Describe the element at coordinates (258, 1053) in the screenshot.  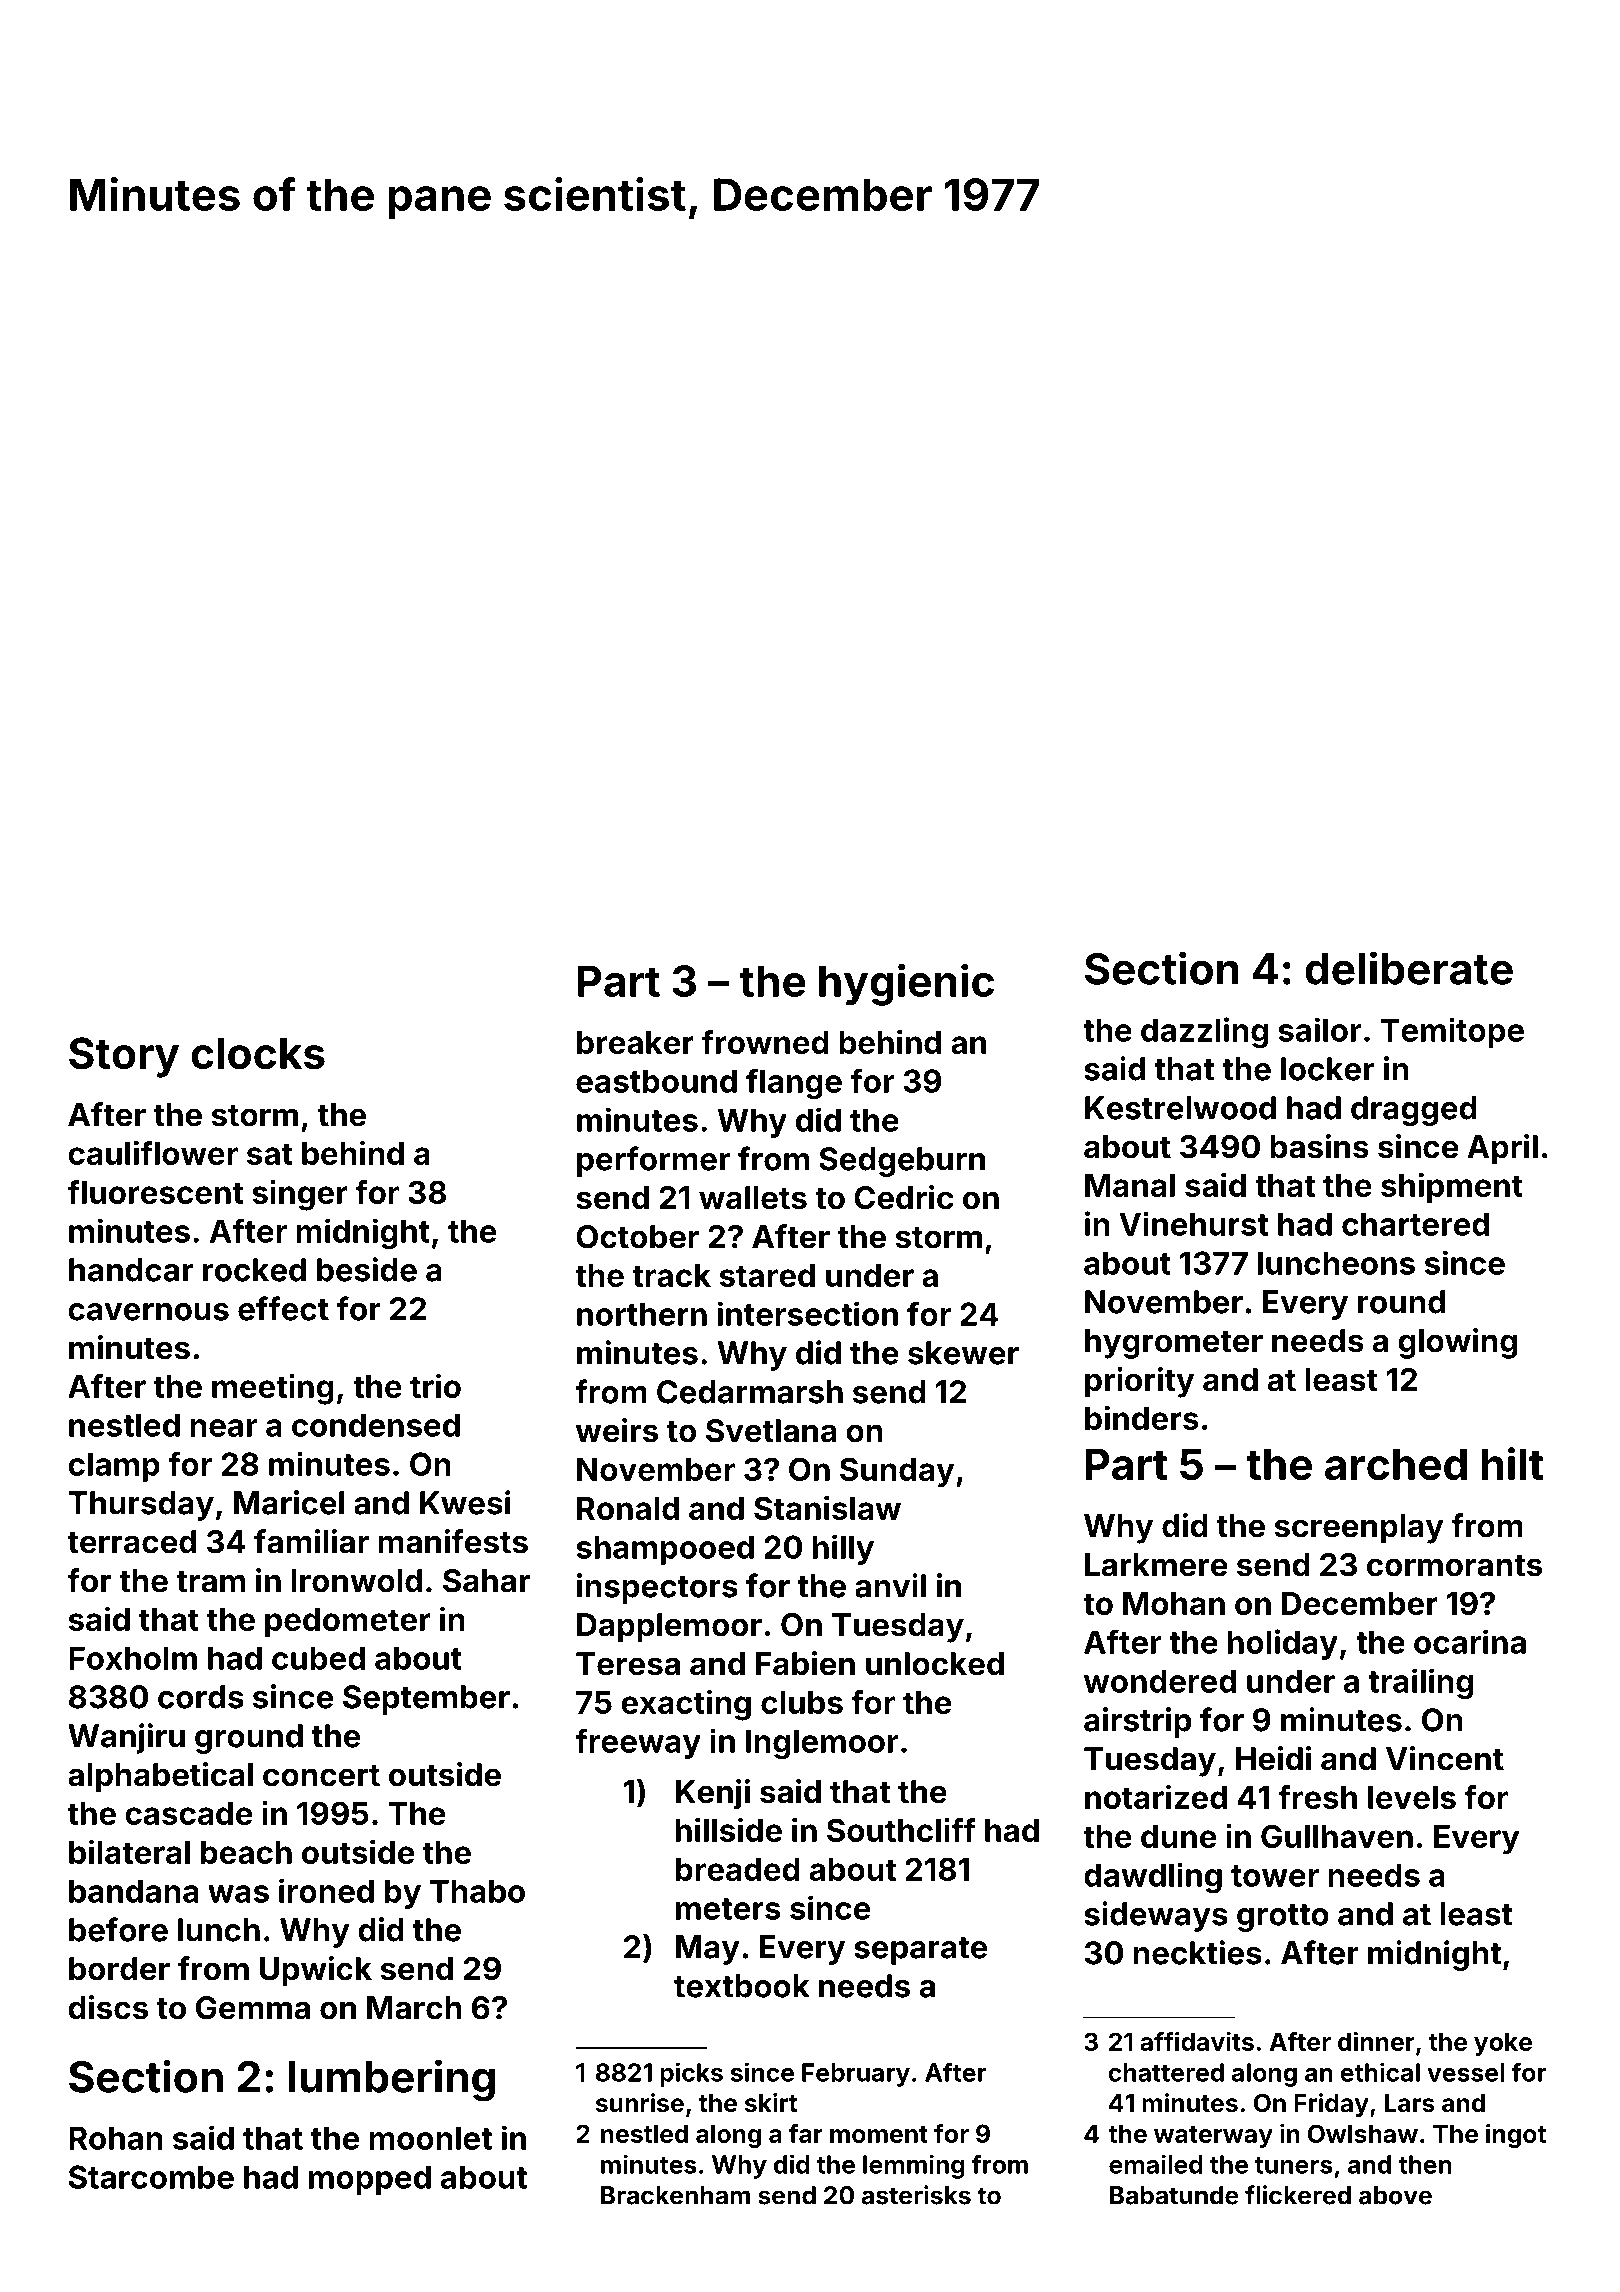
I see `clocks` at that location.
